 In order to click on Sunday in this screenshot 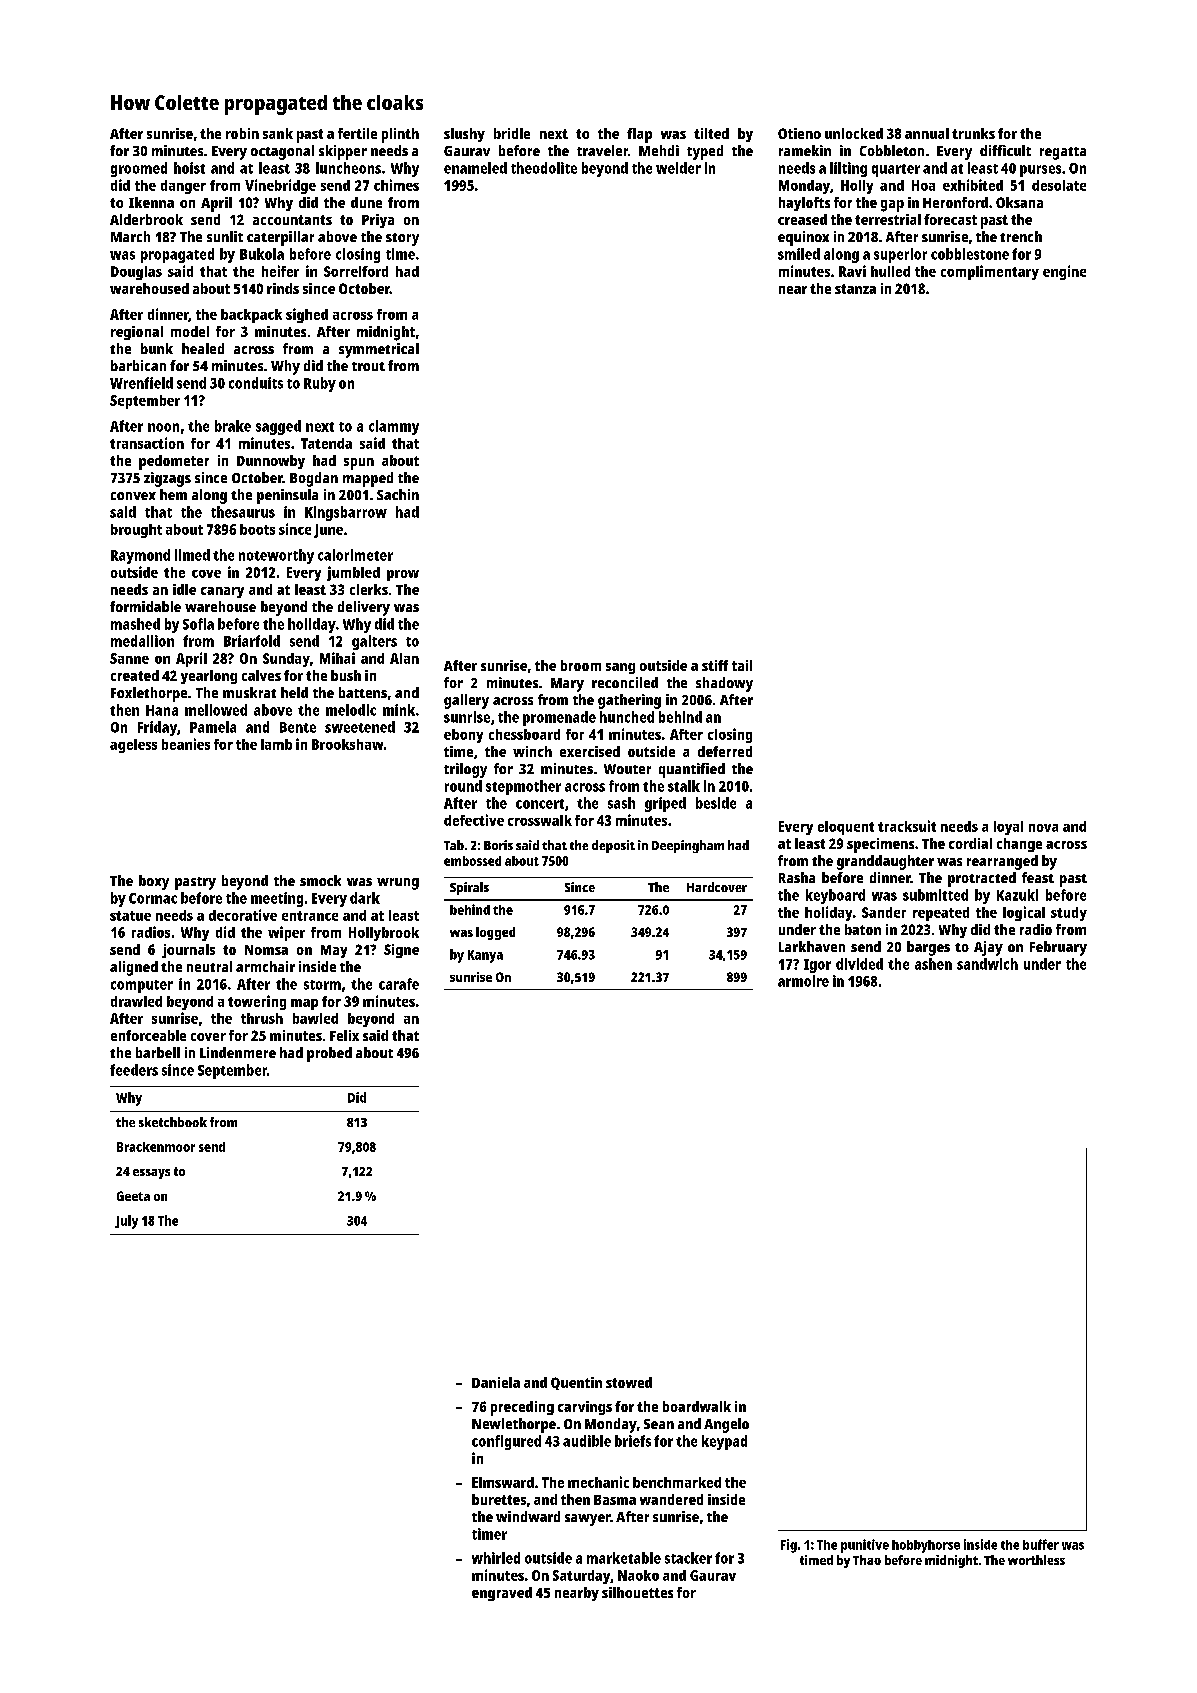, I will do `click(286, 660)`.
